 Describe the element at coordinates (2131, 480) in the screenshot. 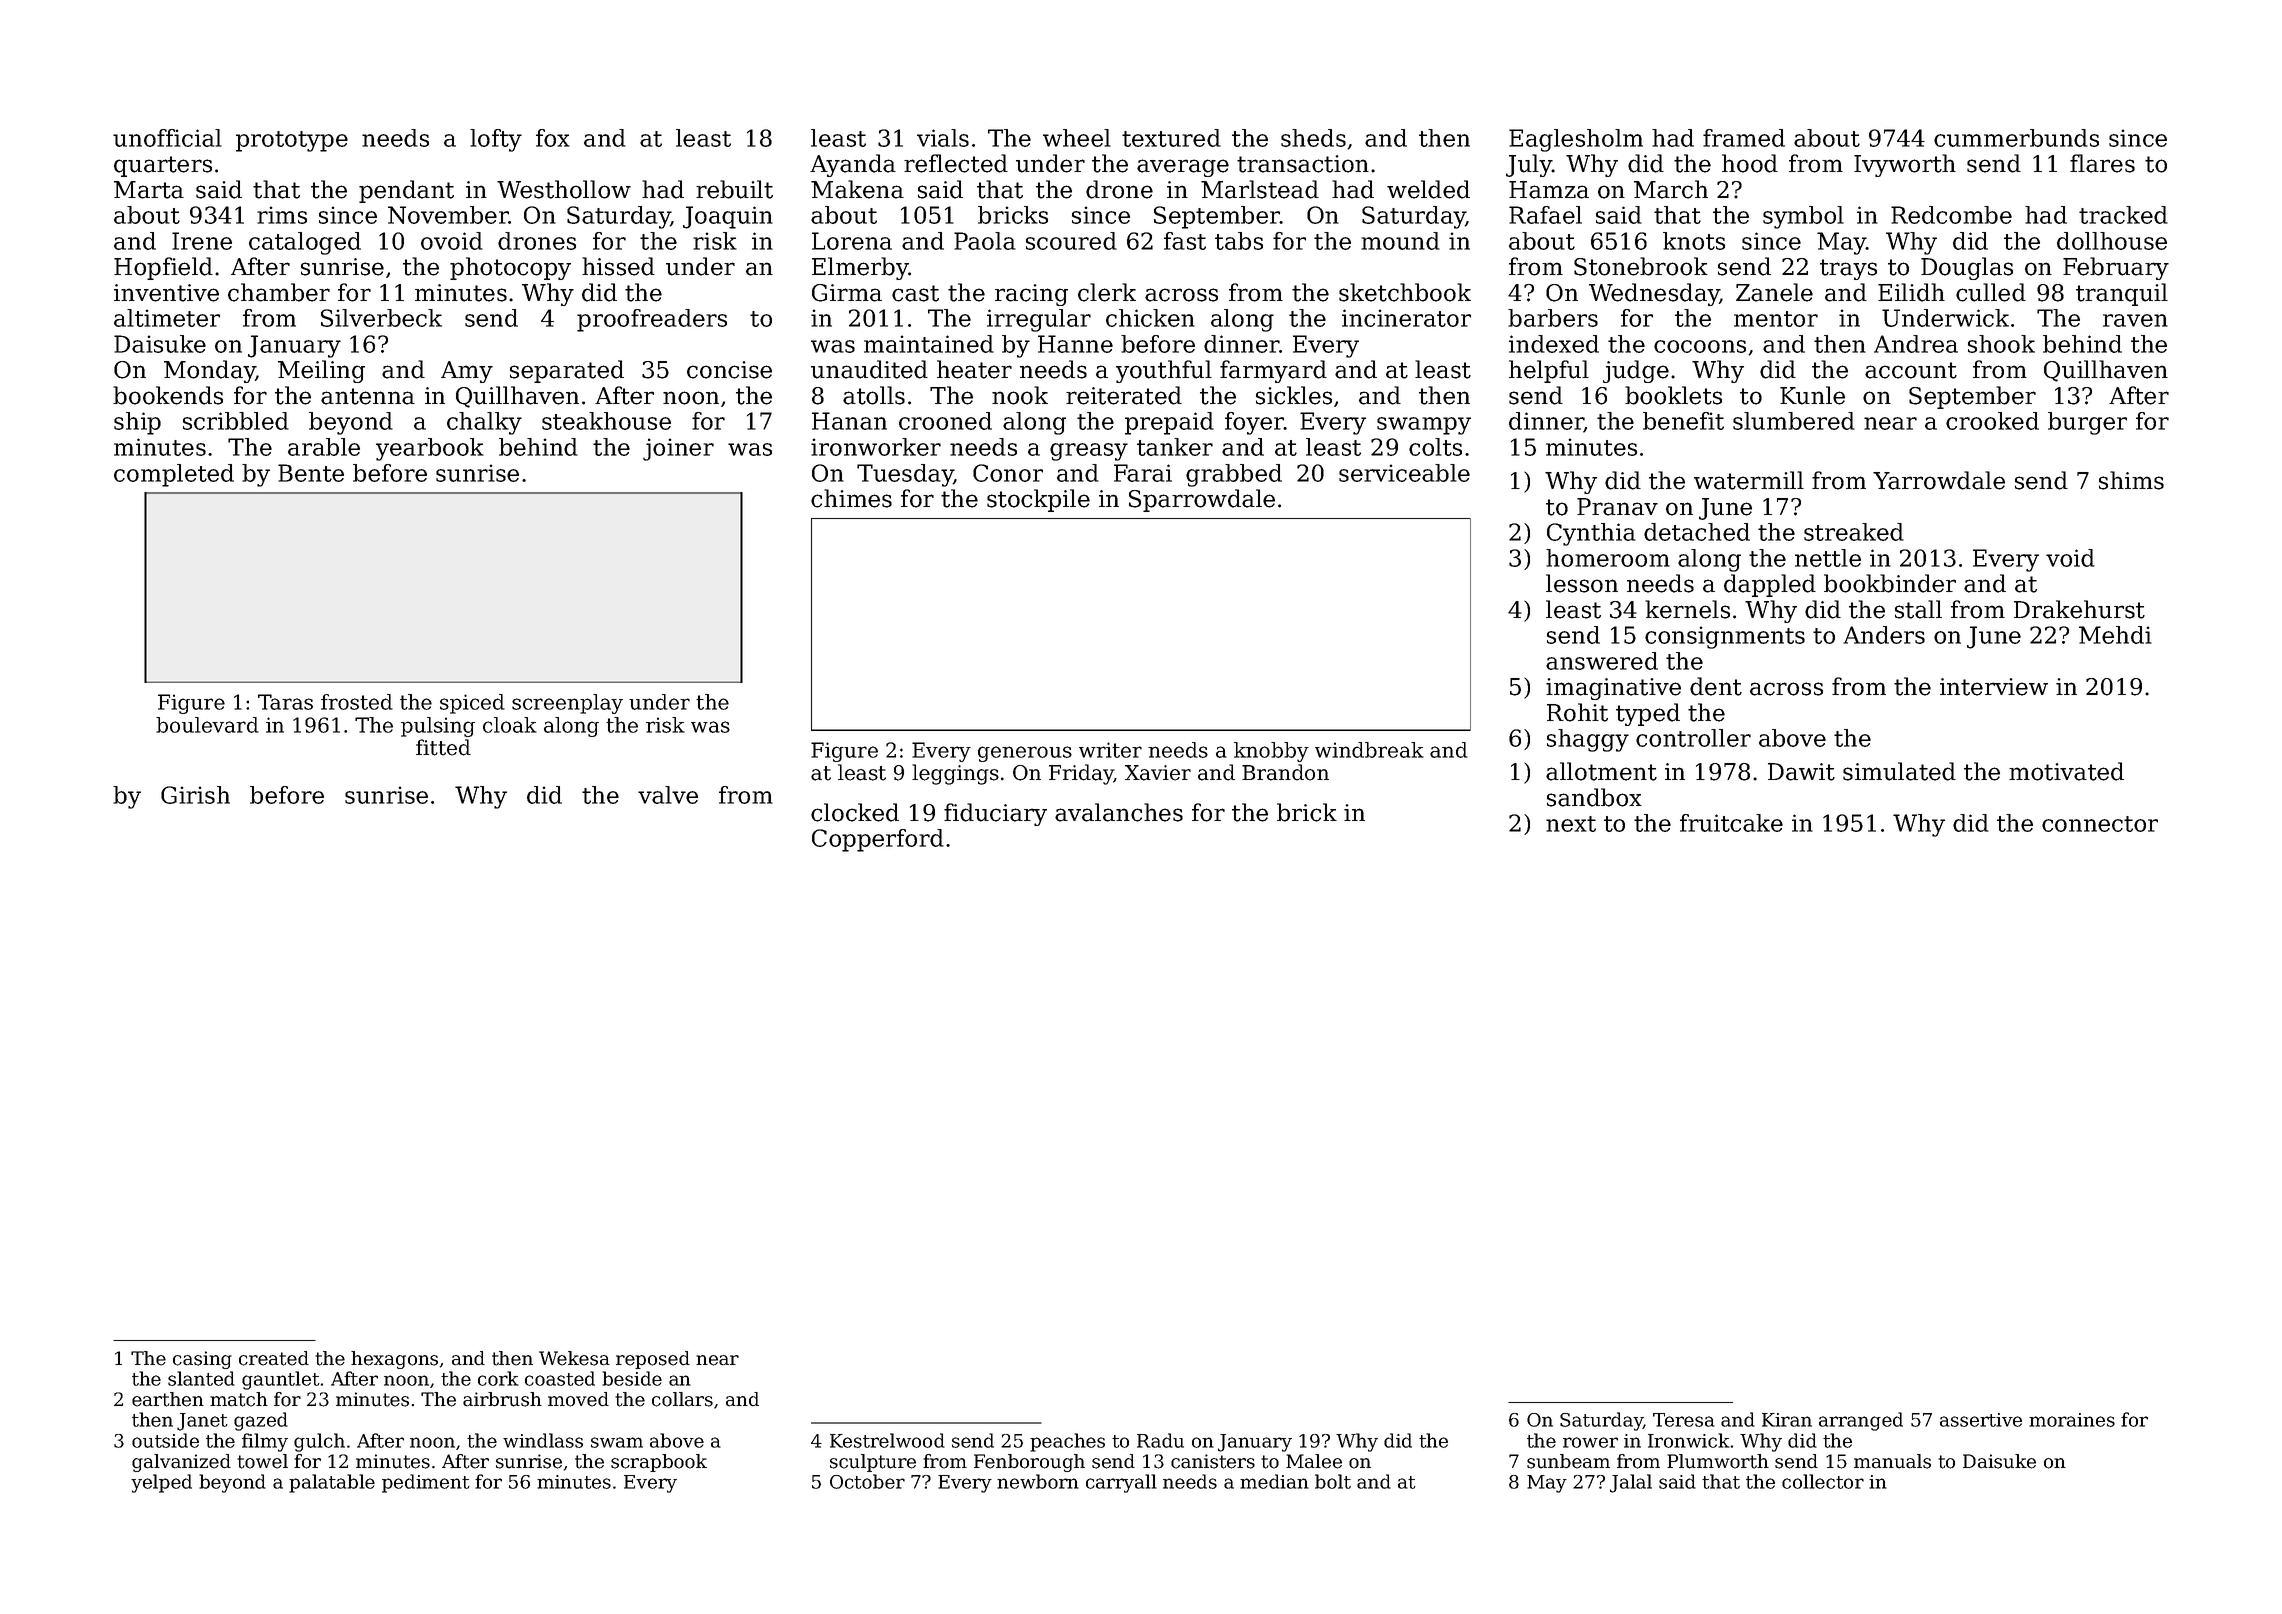

I see `shims` at that location.
